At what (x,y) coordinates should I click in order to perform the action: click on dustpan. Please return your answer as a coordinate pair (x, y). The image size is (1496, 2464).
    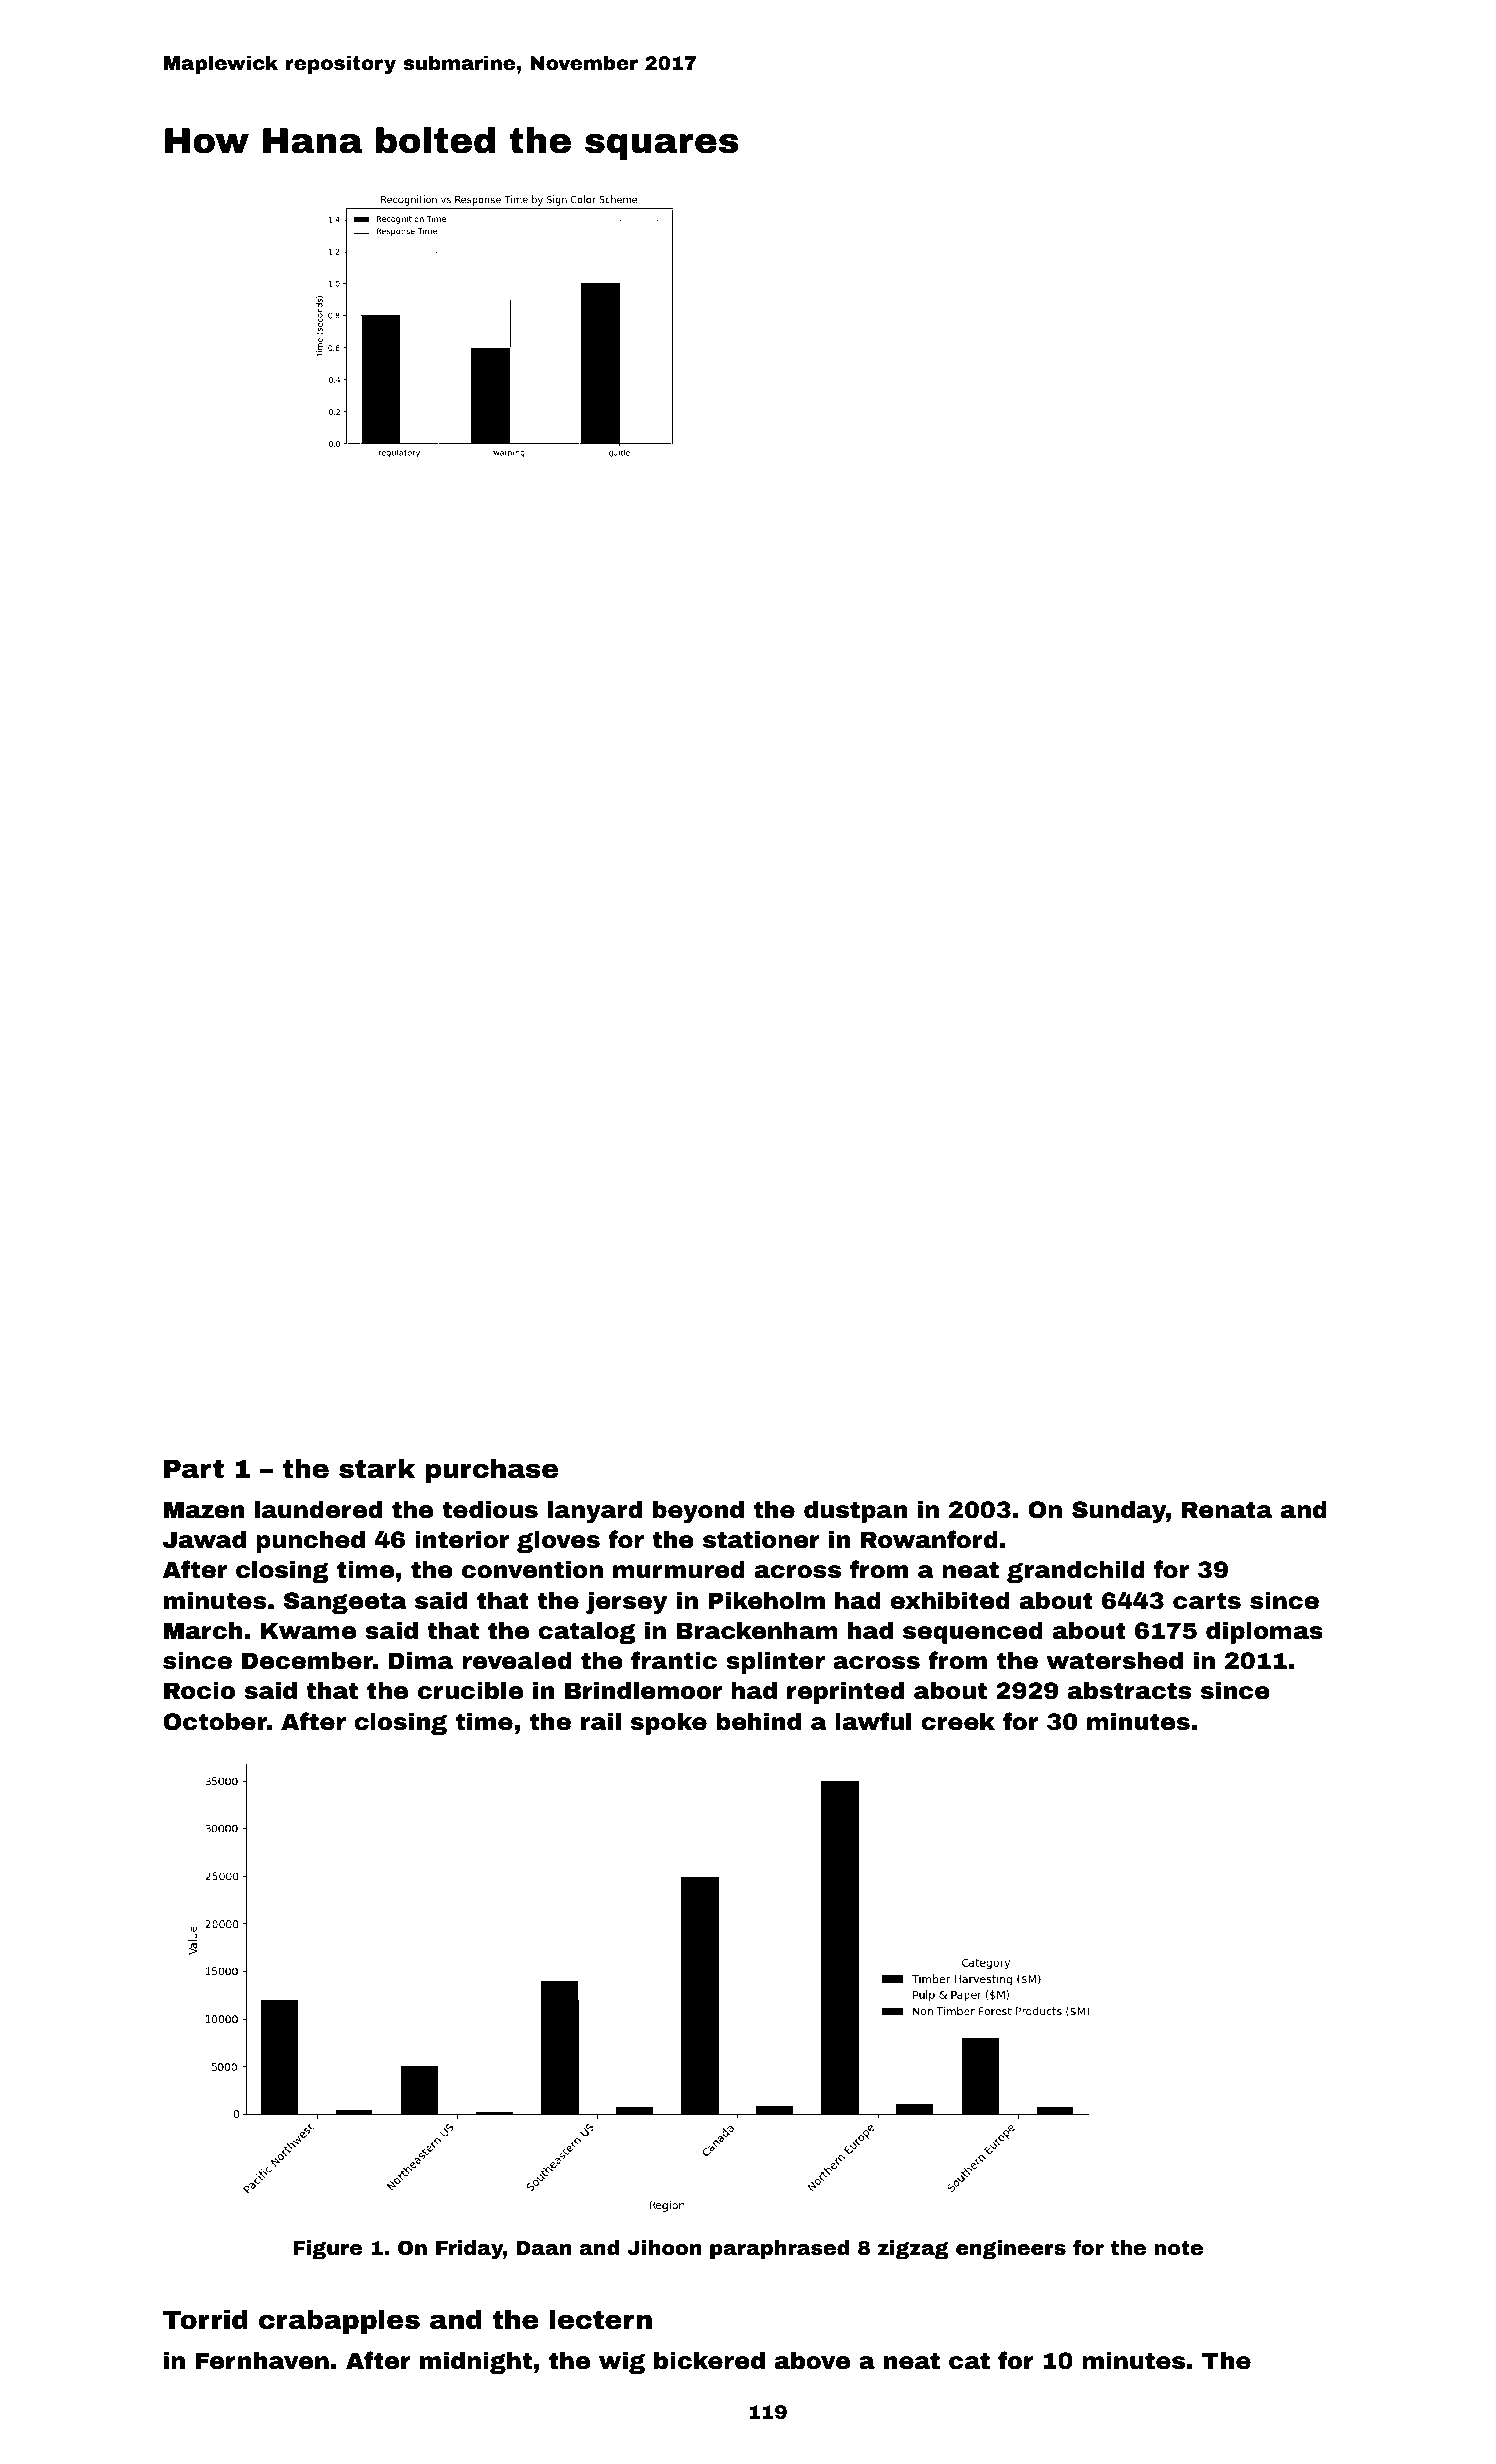
    Looking at the image, I should click on (855, 1511).
